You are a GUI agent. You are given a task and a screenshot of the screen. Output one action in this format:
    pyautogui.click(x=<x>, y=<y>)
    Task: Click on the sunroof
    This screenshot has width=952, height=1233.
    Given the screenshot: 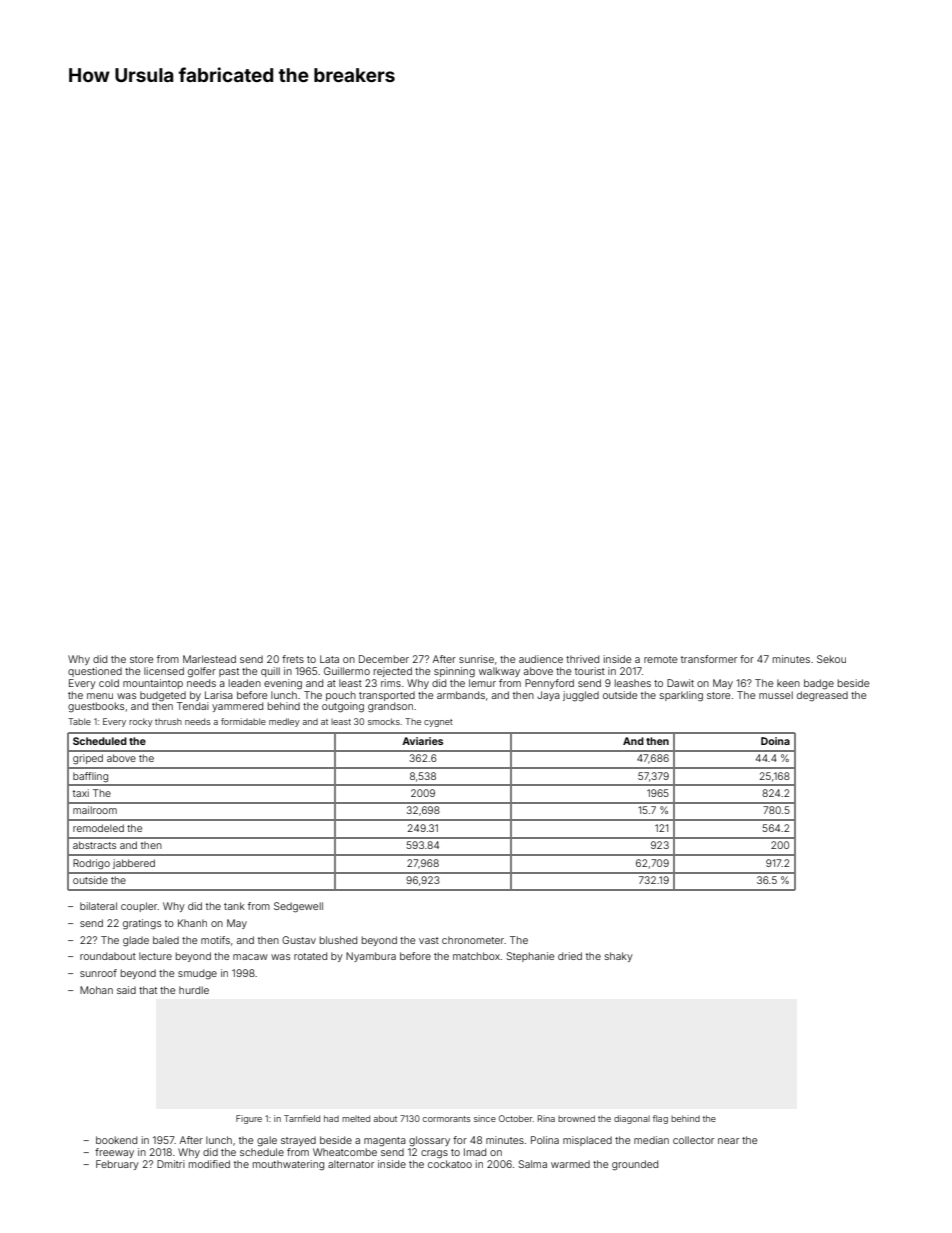 What is the action you would take?
    pyautogui.click(x=98, y=973)
